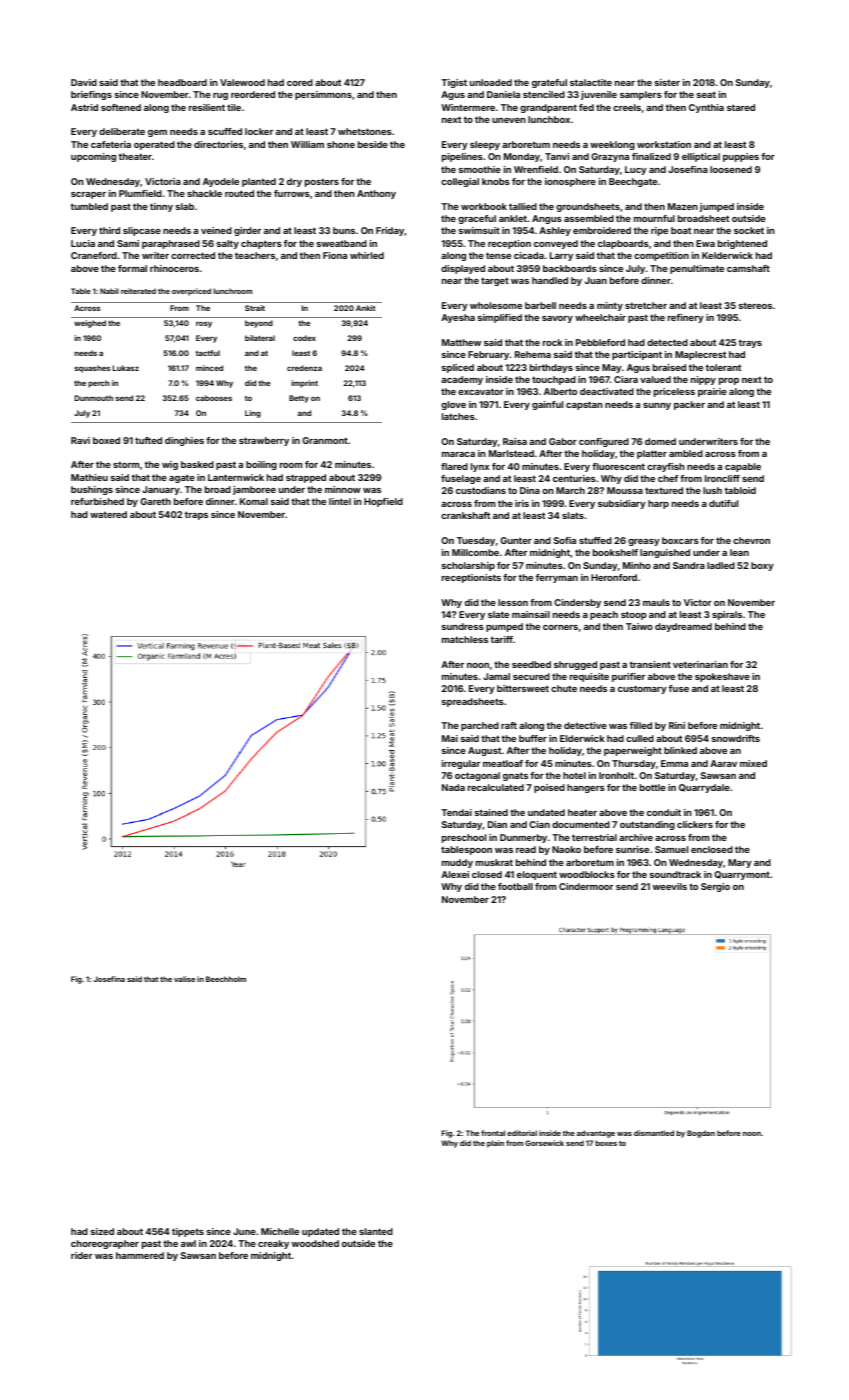 The height and width of the image is (1400, 849). Describe the element at coordinates (753, 763) in the image. I see `mixed` at that location.
